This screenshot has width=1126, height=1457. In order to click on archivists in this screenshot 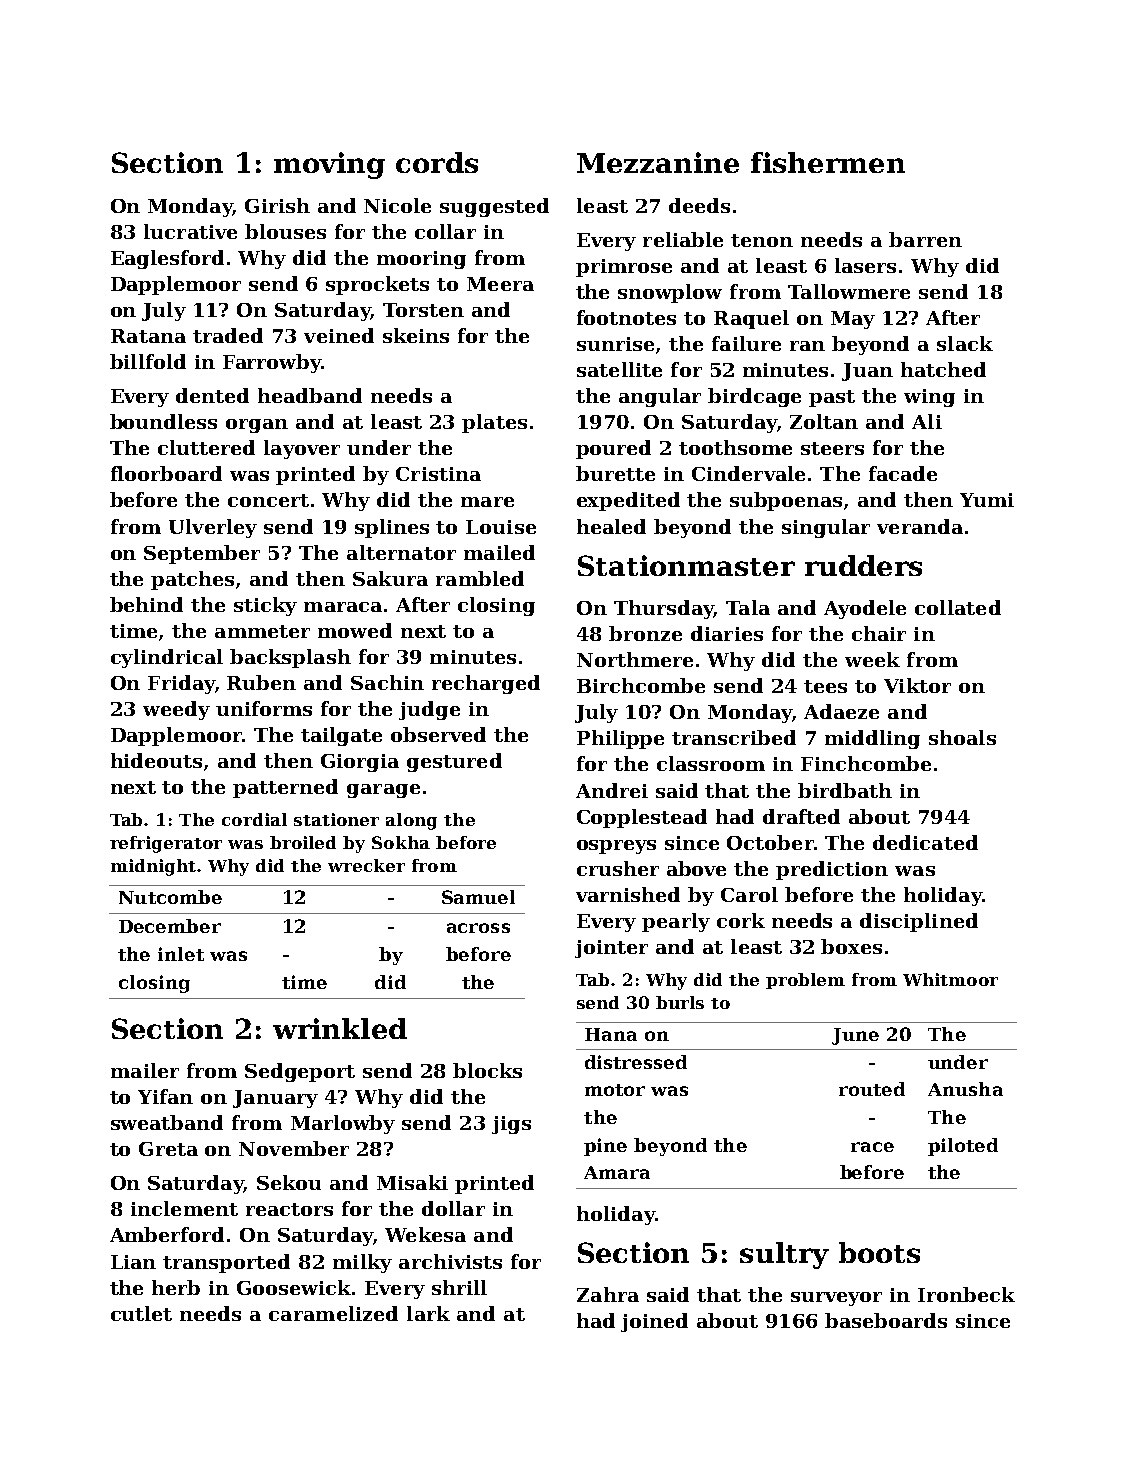, I will do `click(450, 1261)`.
